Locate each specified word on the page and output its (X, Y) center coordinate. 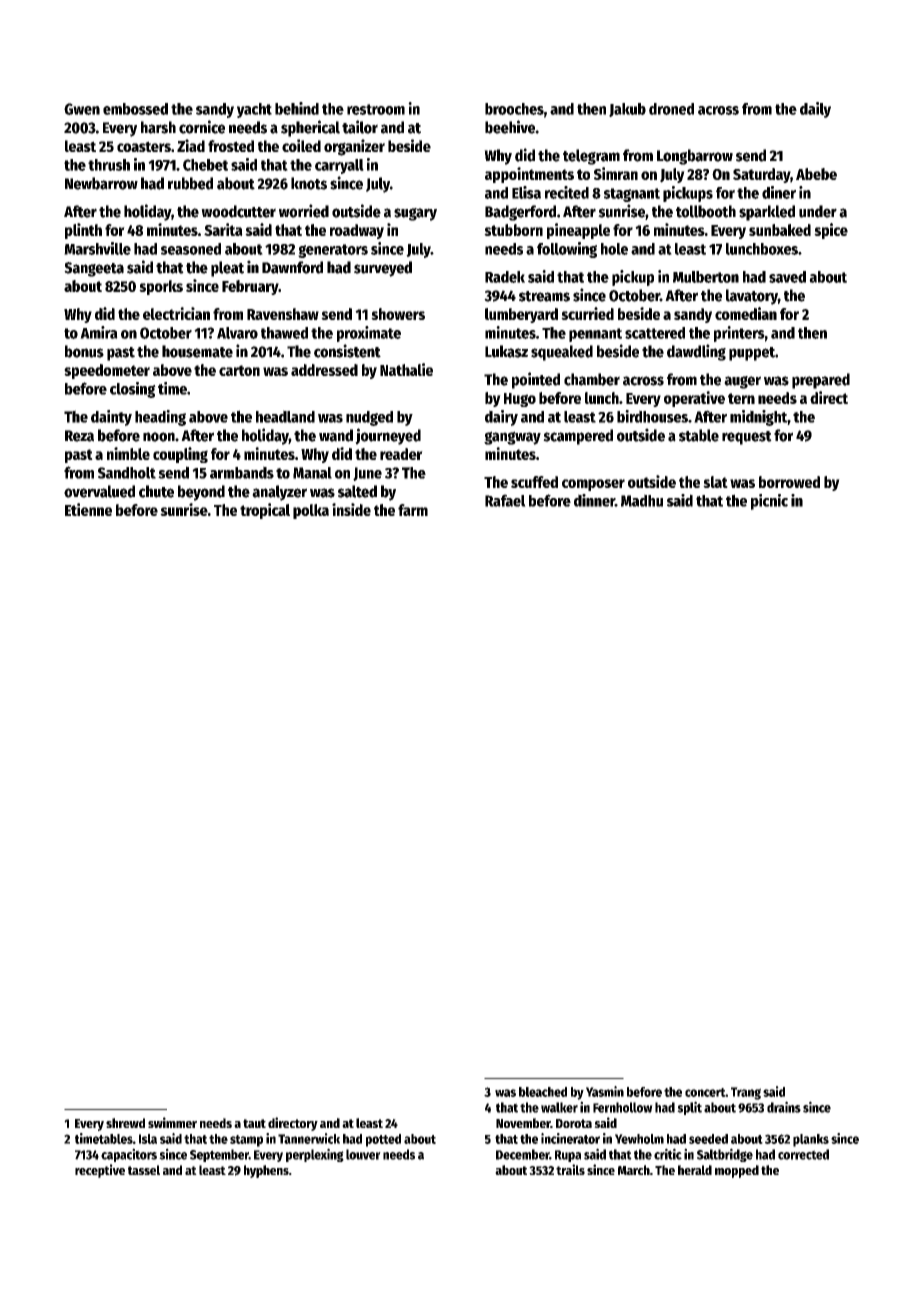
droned (671, 109)
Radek (505, 277)
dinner (594, 500)
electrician (176, 313)
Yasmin (605, 1091)
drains (784, 1107)
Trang (746, 1093)
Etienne (88, 509)
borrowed (789, 482)
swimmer (172, 1122)
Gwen (82, 109)
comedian (746, 313)
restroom (376, 109)
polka (311, 511)
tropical (265, 511)
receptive (100, 1171)
